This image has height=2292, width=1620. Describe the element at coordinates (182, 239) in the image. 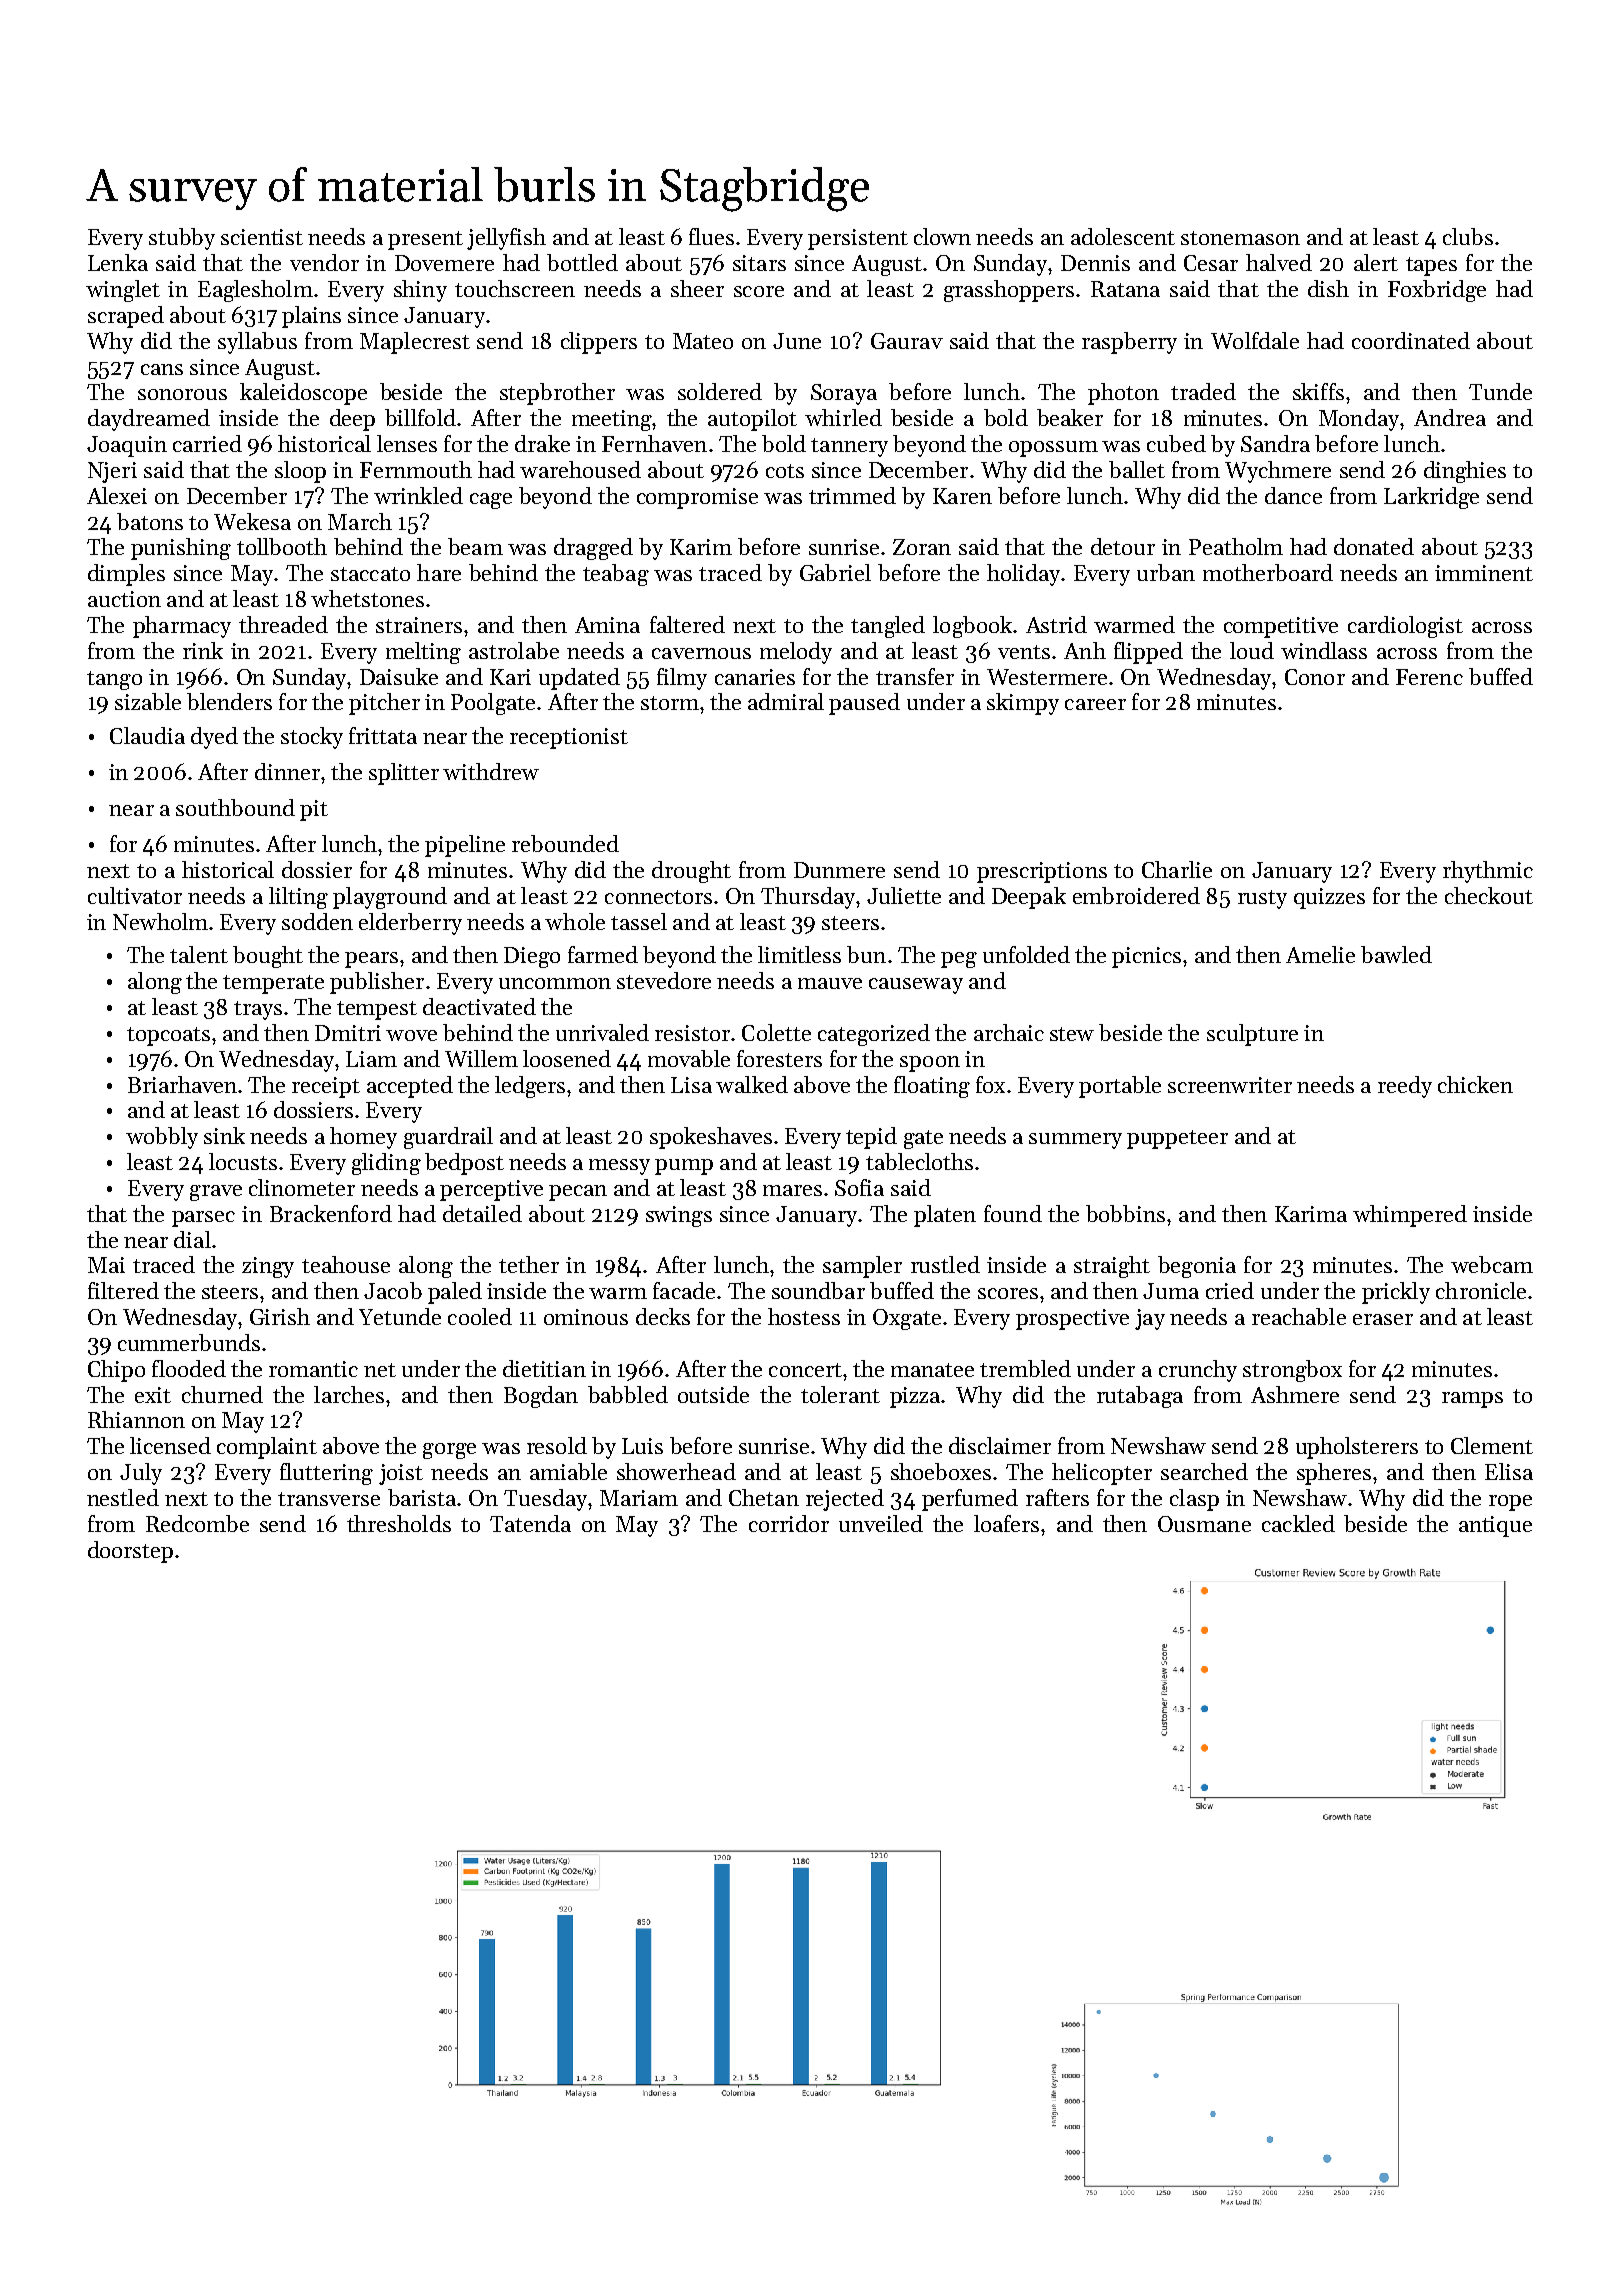

I see `stubby` at that location.
